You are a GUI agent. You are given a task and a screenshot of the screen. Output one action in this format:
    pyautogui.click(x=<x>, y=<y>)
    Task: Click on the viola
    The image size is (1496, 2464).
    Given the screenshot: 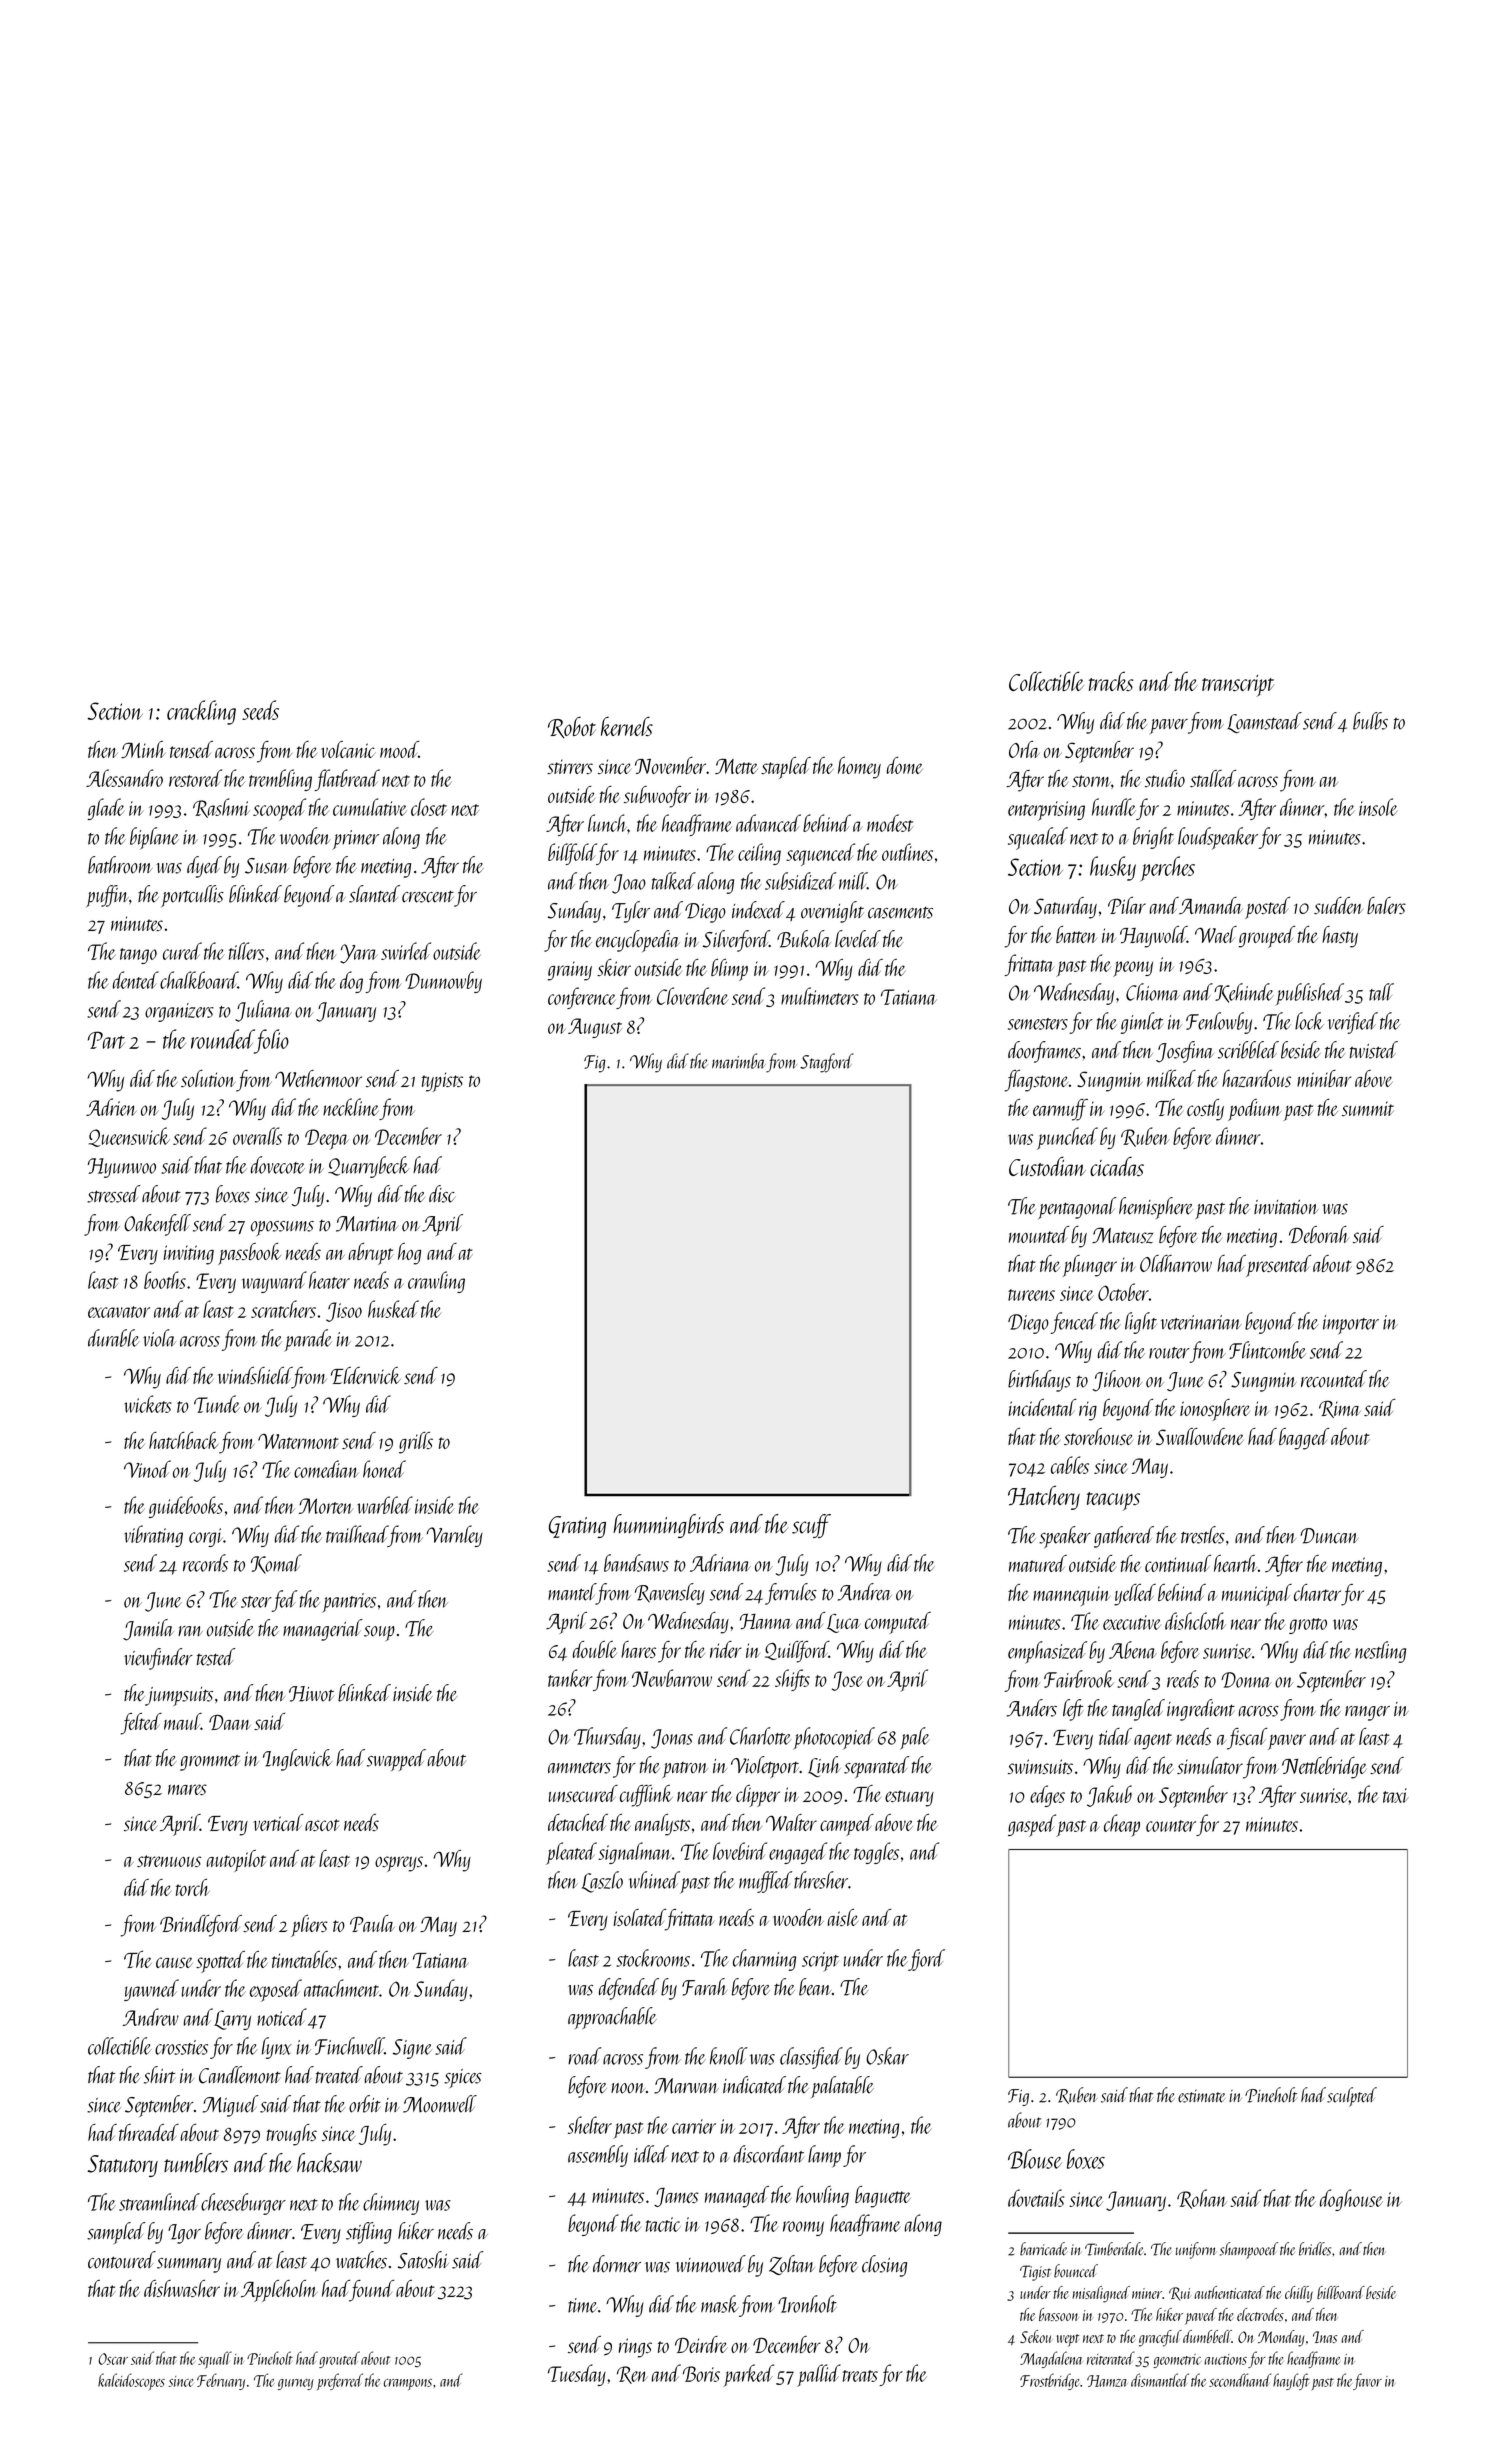 What is the action you would take?
    pyautogui.click(x=159, y=1338)
